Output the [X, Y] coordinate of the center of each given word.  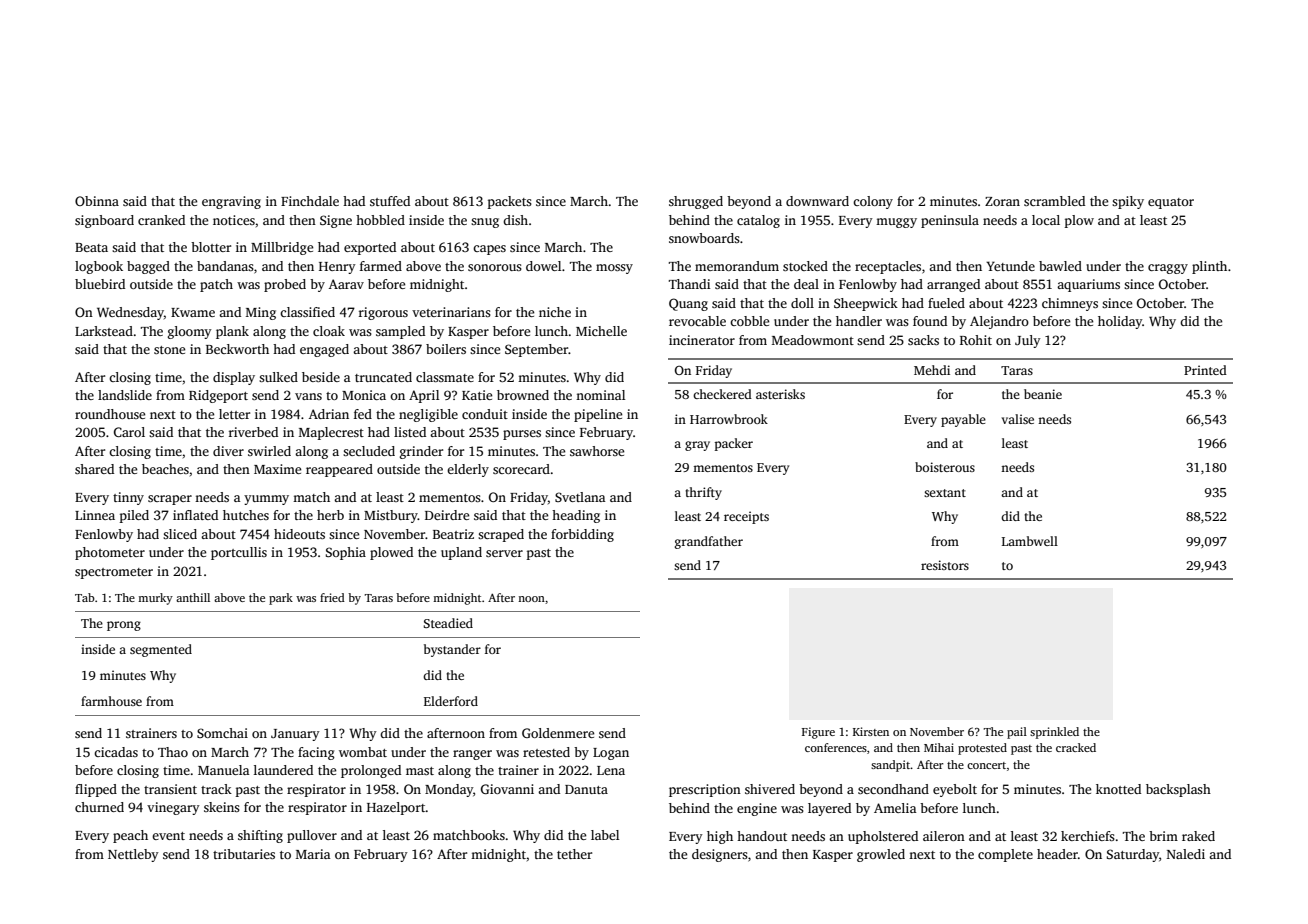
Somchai [222, 733]
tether [574, 854]
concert [986, 765]
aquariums [1088, 285]
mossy [614, 269]
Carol [129, 432]
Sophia [346, 553]
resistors [945, 565]
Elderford [451, 701]
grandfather [709, 542]
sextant [945, 493]
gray [697, 446]
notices [234, 220]
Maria [313, 854]
